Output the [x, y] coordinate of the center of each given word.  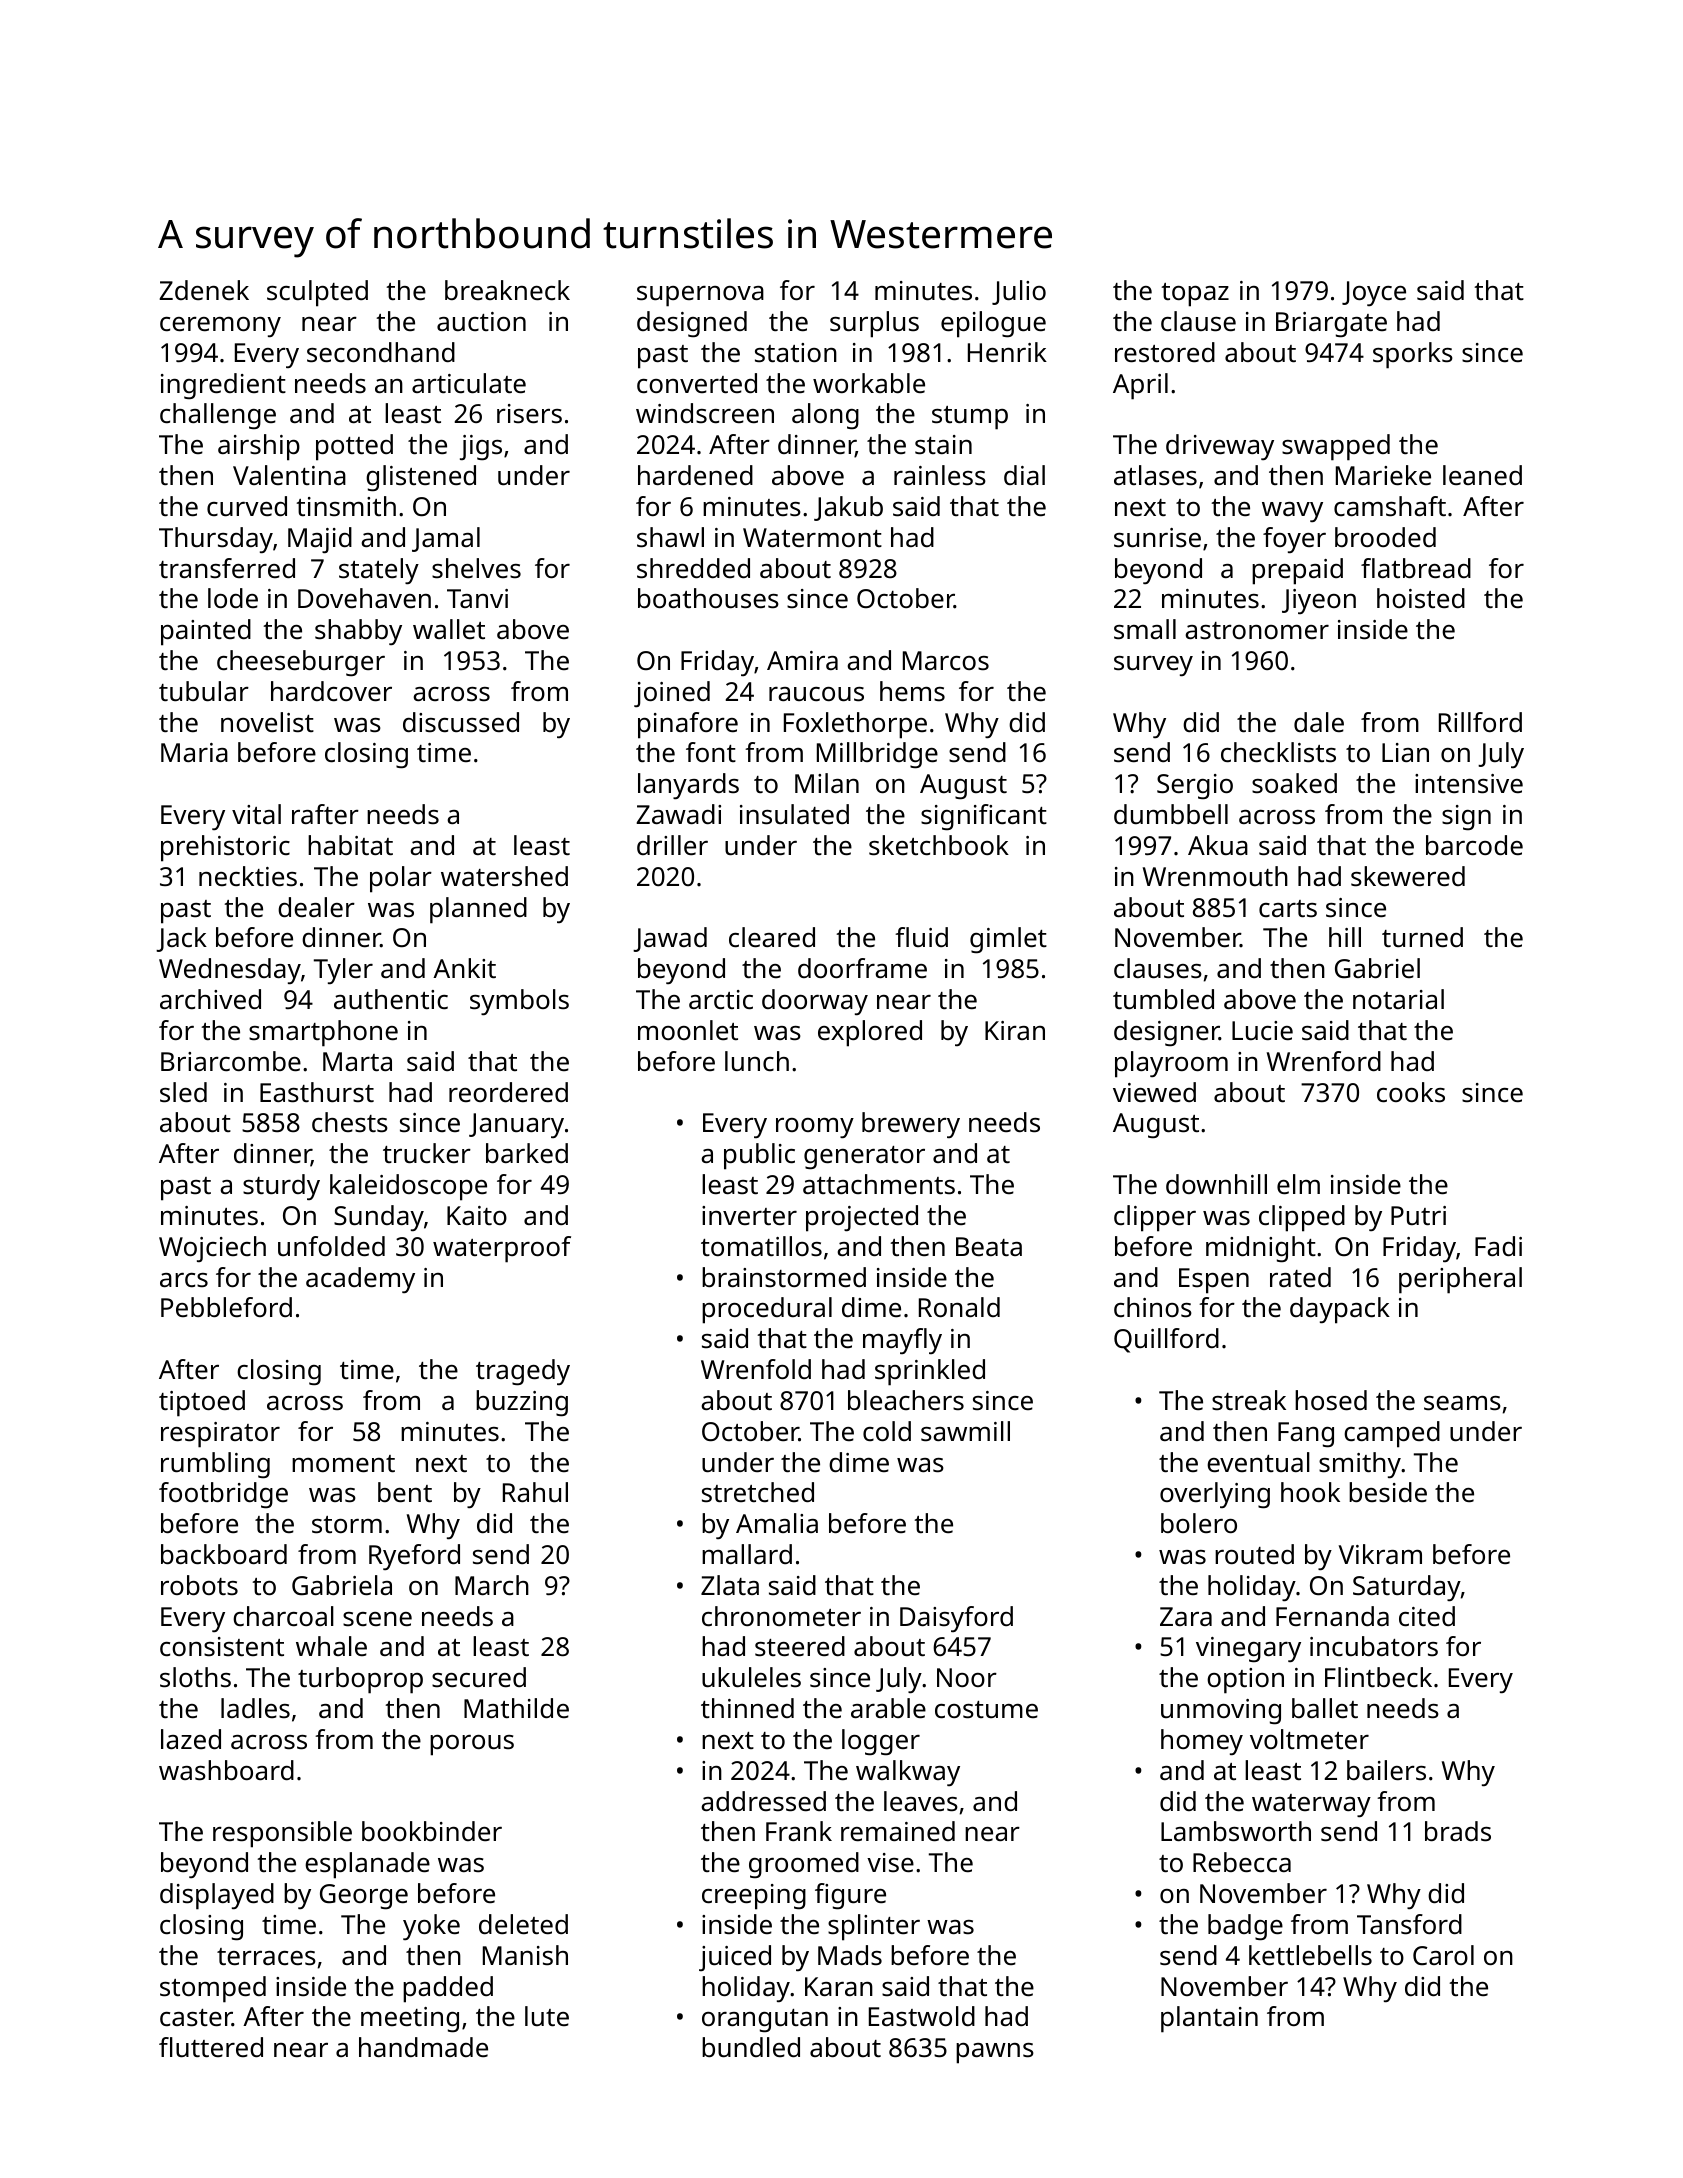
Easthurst [317, 1092]
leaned [1482, 475]
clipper [1155, 1218]
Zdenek [204, 290]
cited [1427, 1616]
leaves [921, 1801]
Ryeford [414, 1557]
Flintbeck [1378, 1677]
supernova [700, 296]
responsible [282, 1834]
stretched [758, 1492]
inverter [749, 1215]
